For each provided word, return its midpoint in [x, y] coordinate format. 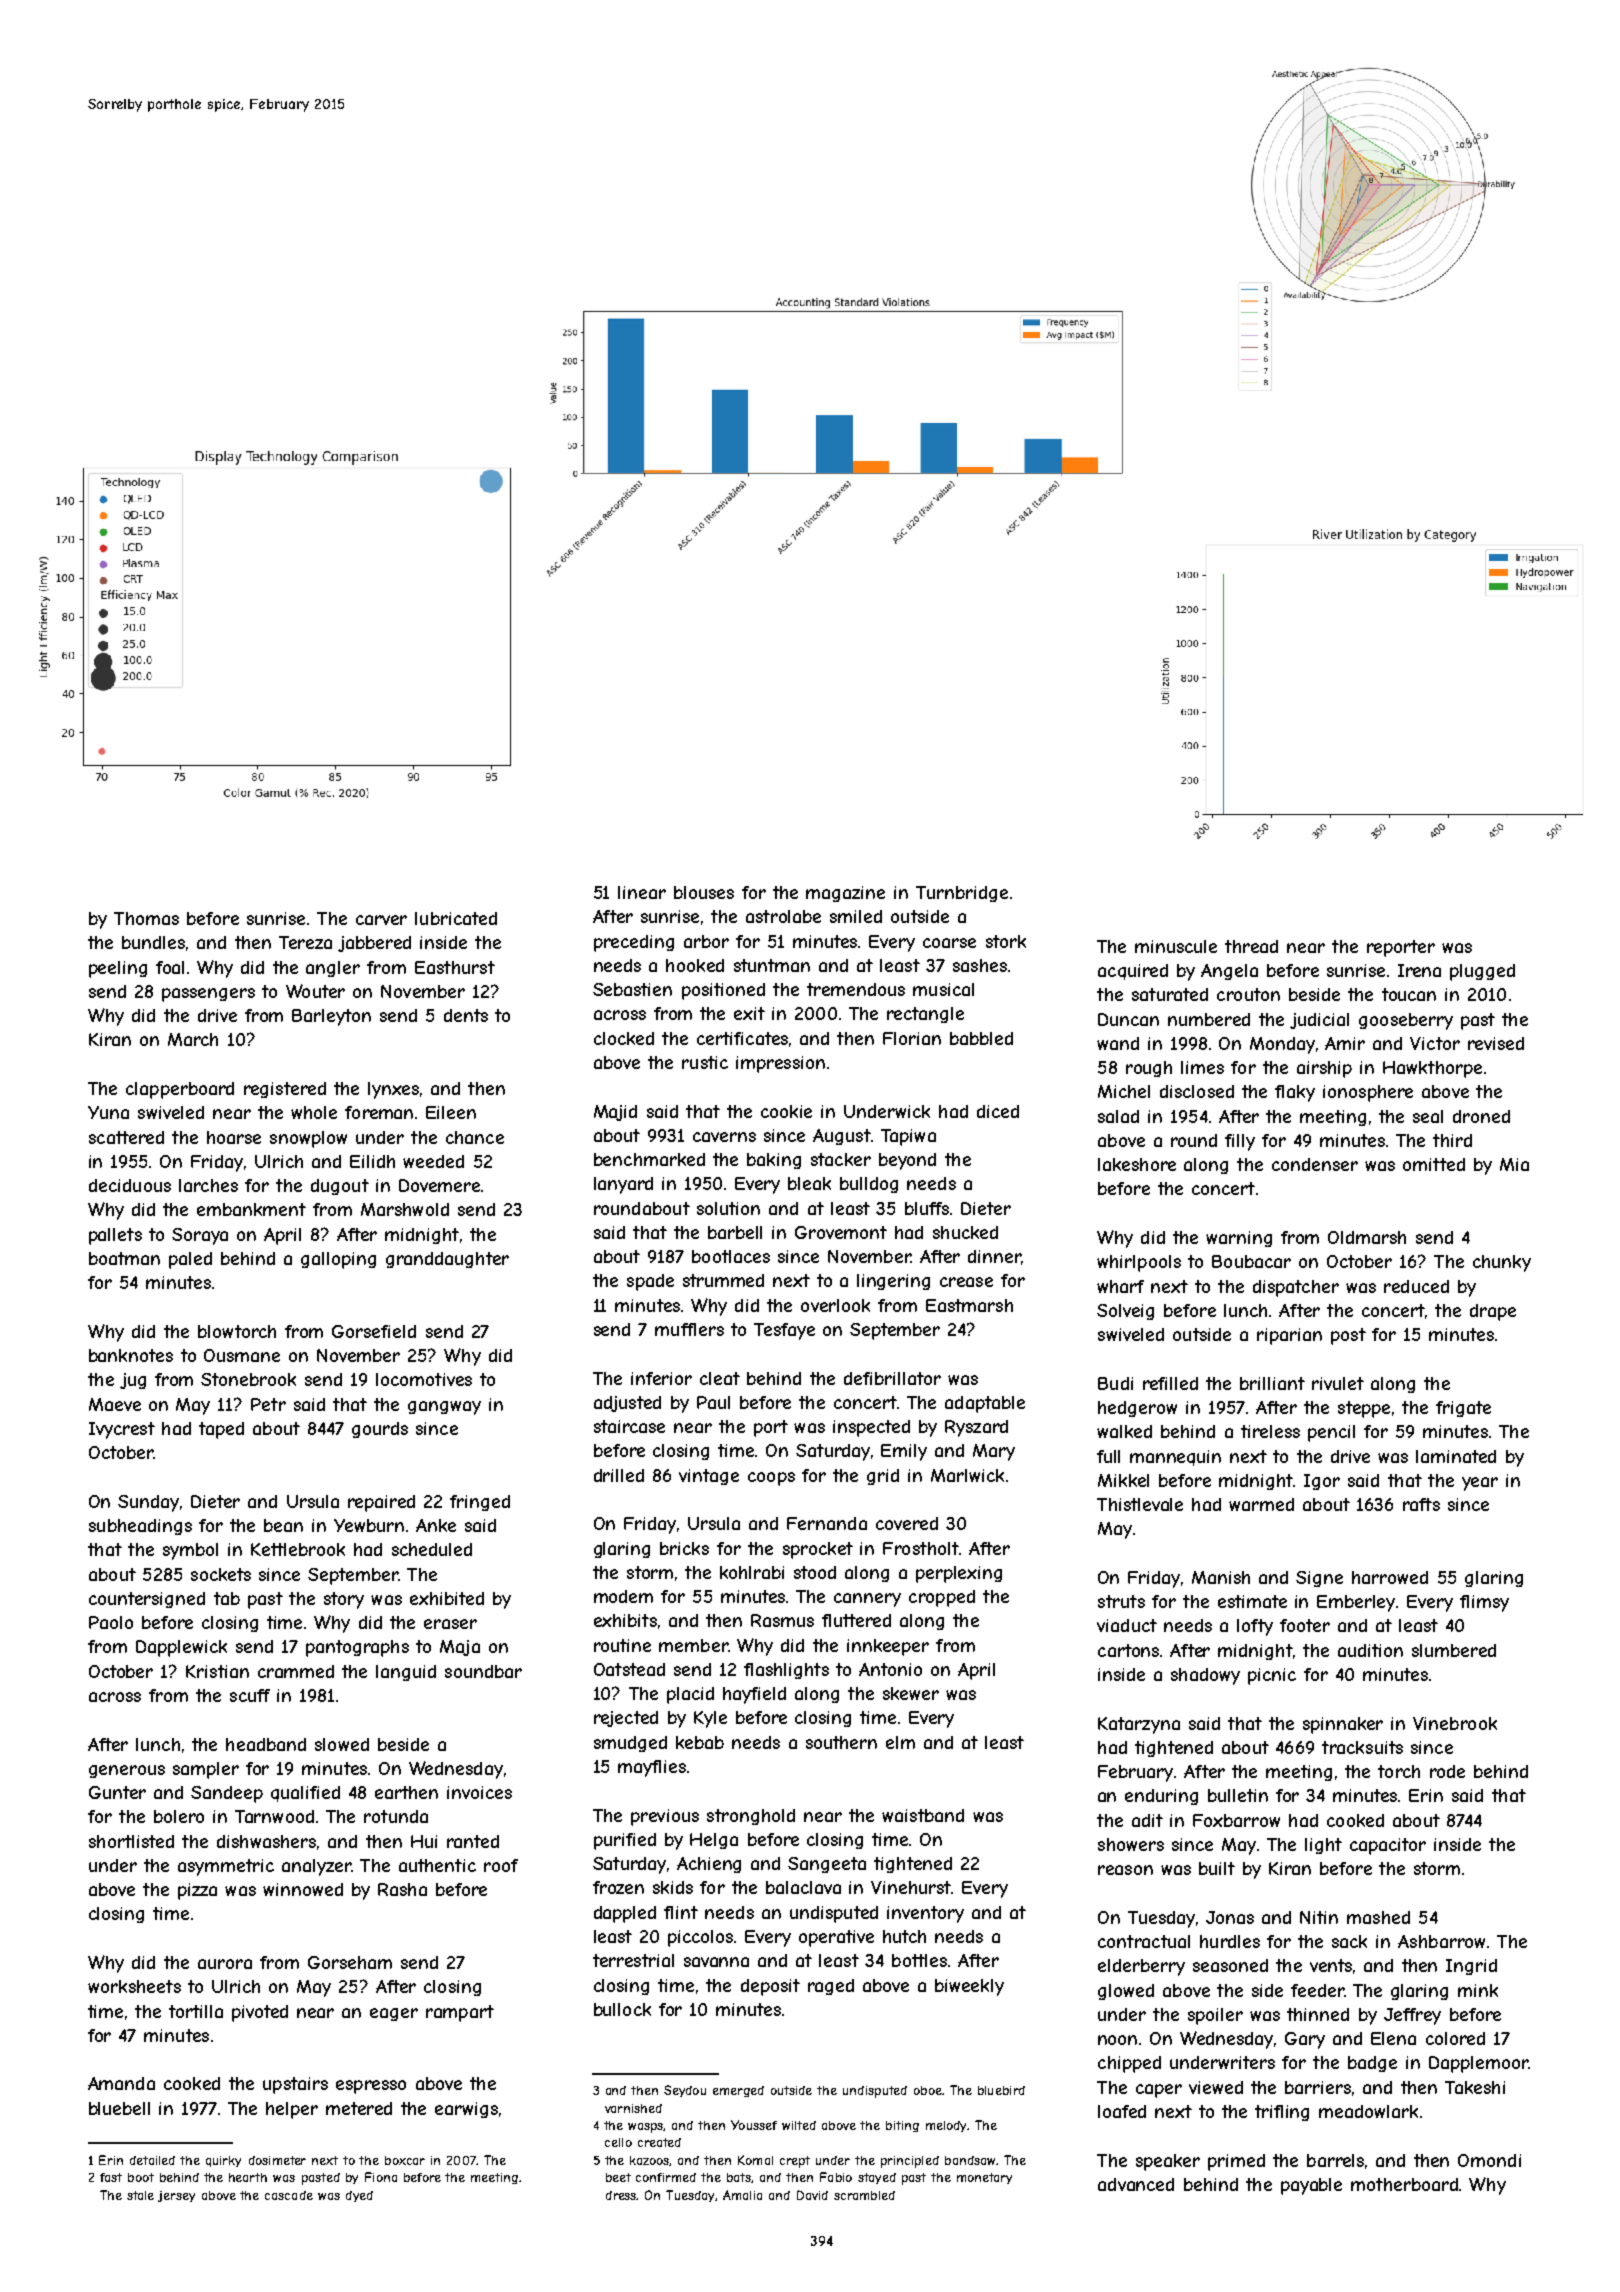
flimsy [1484, 1603]
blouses [704, 892]
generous [127, 1771]
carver [381, 920]
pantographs [357, 1648]
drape [1493, 1312]
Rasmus [782, 1620]
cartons [1128, 1650]
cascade [289, 2195]
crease [966, 1282]
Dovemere [439, 1185]
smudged [630, 1744]
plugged [1482, 972]
